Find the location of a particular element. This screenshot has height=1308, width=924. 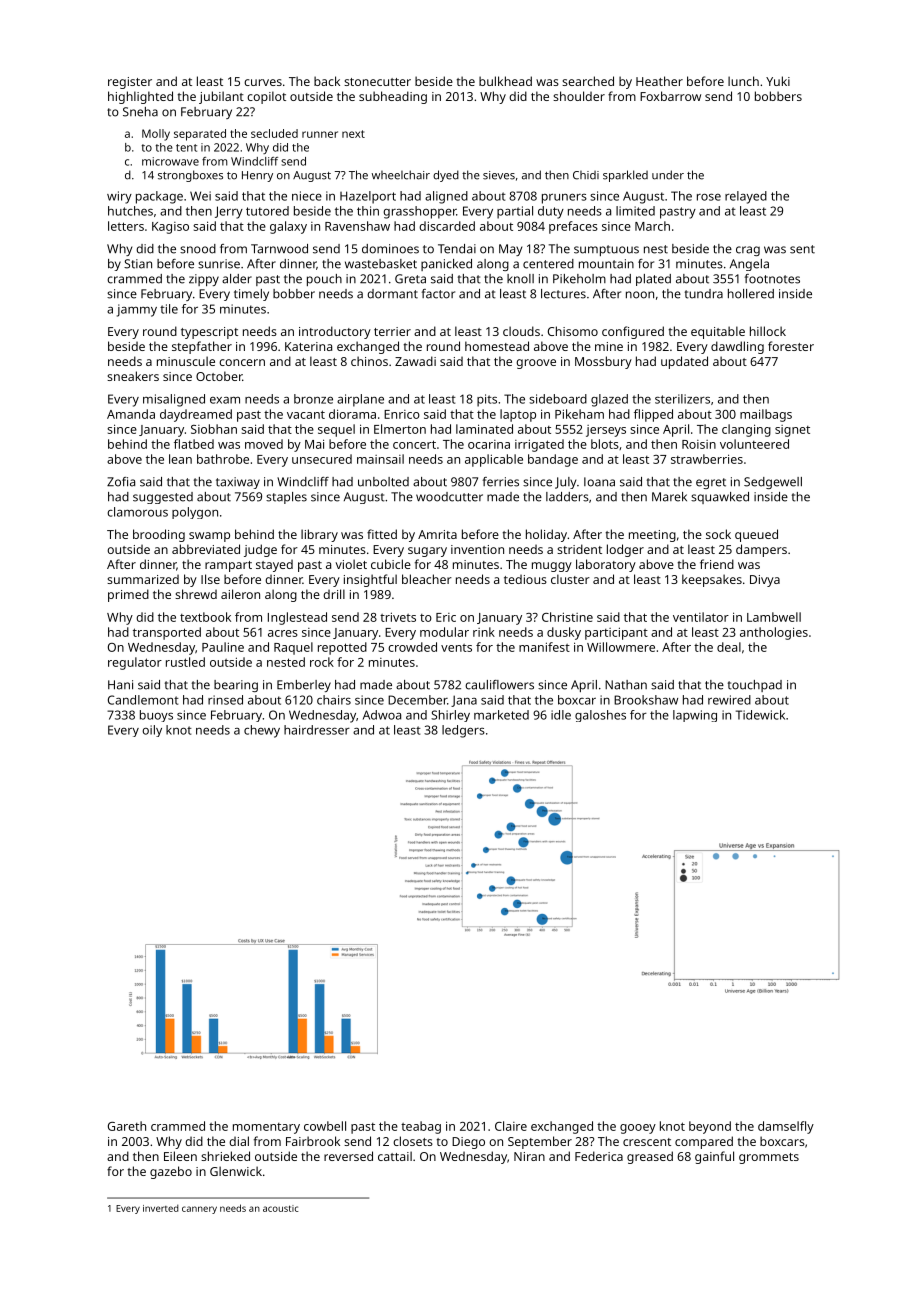

sparkled is located at coordinates (625, 176).
